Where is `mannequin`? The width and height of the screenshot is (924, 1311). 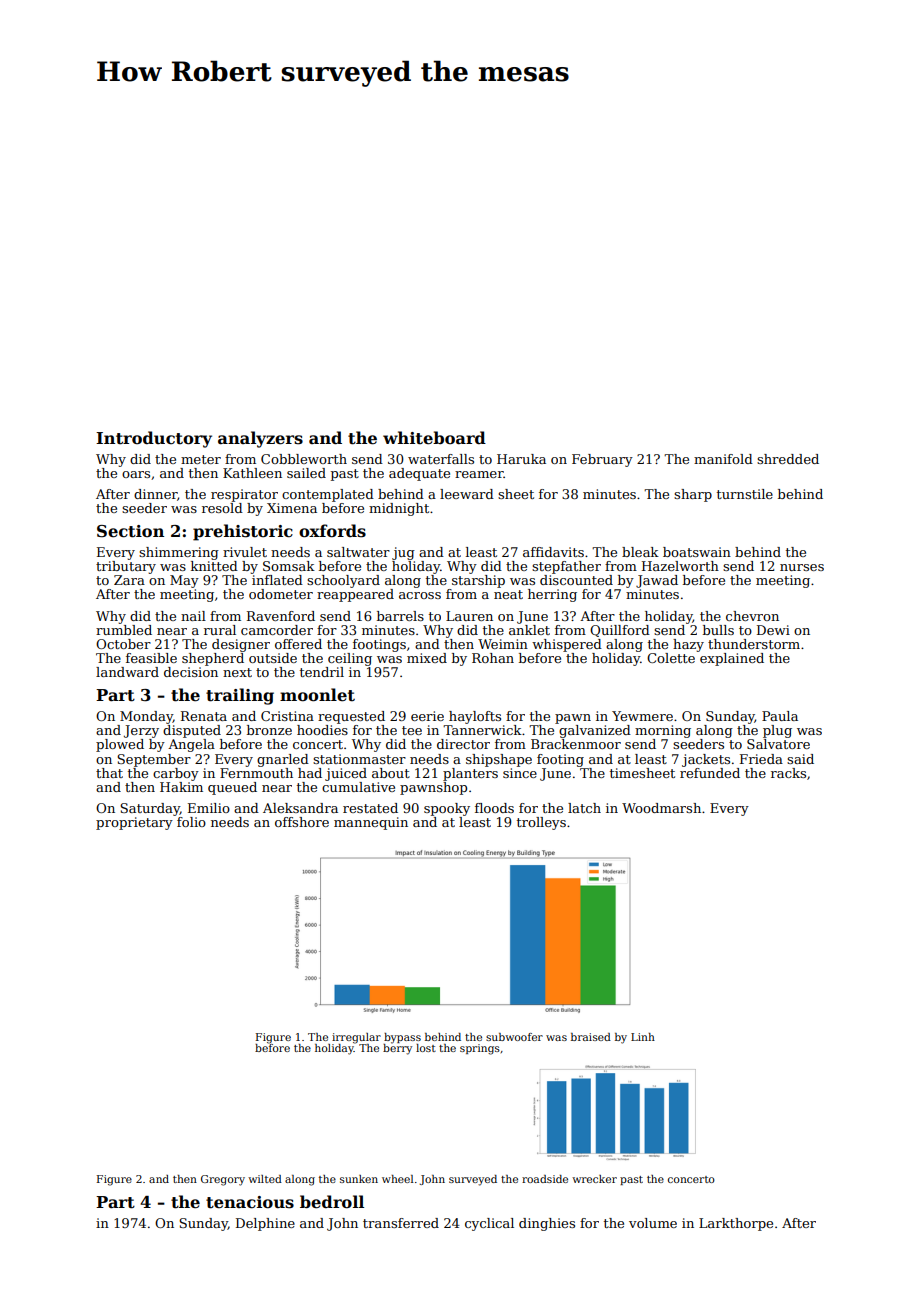
mannequin is located at coordinates (371, 823).
